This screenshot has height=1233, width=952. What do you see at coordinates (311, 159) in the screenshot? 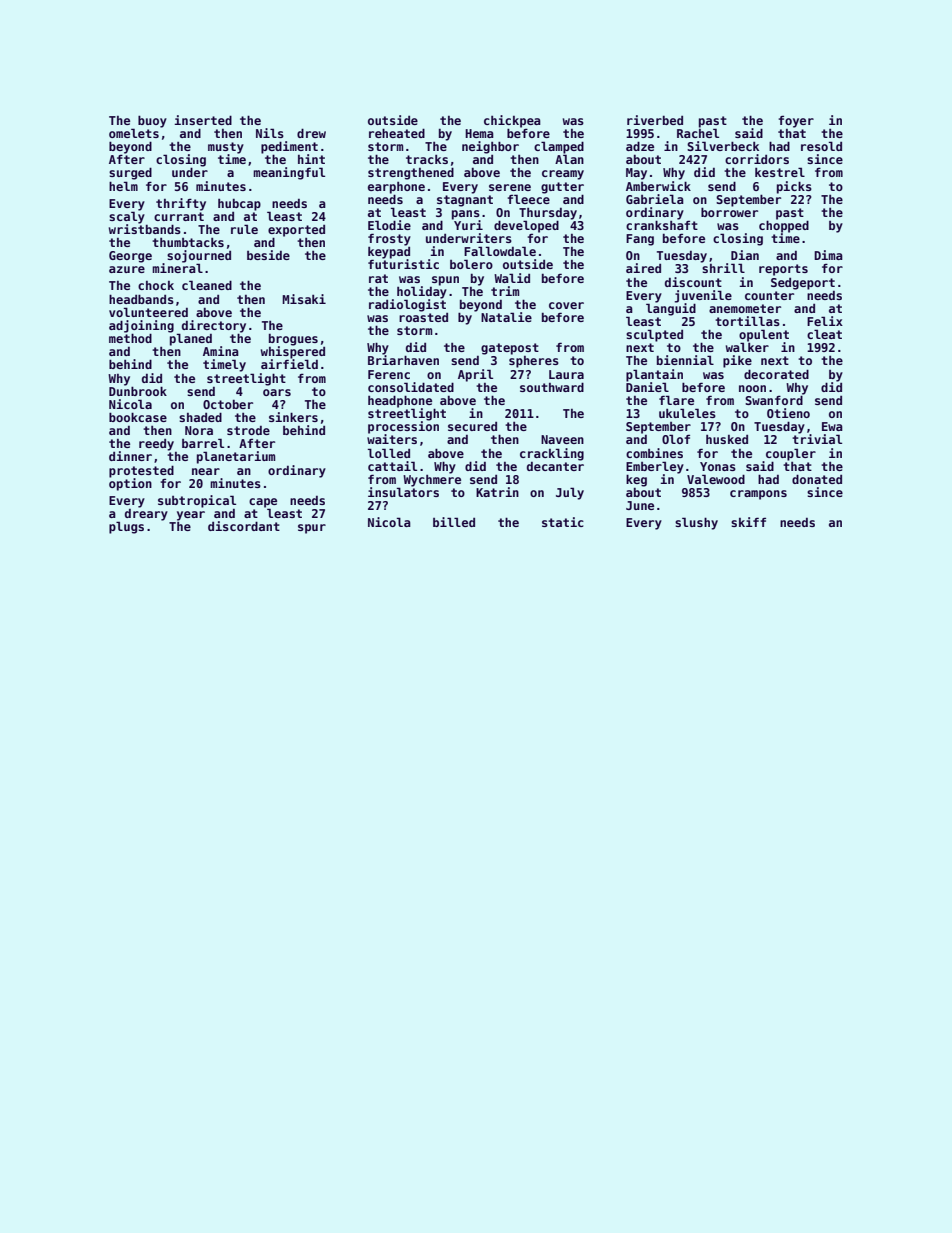
I see `hint` at bounding box center [311, 159].
